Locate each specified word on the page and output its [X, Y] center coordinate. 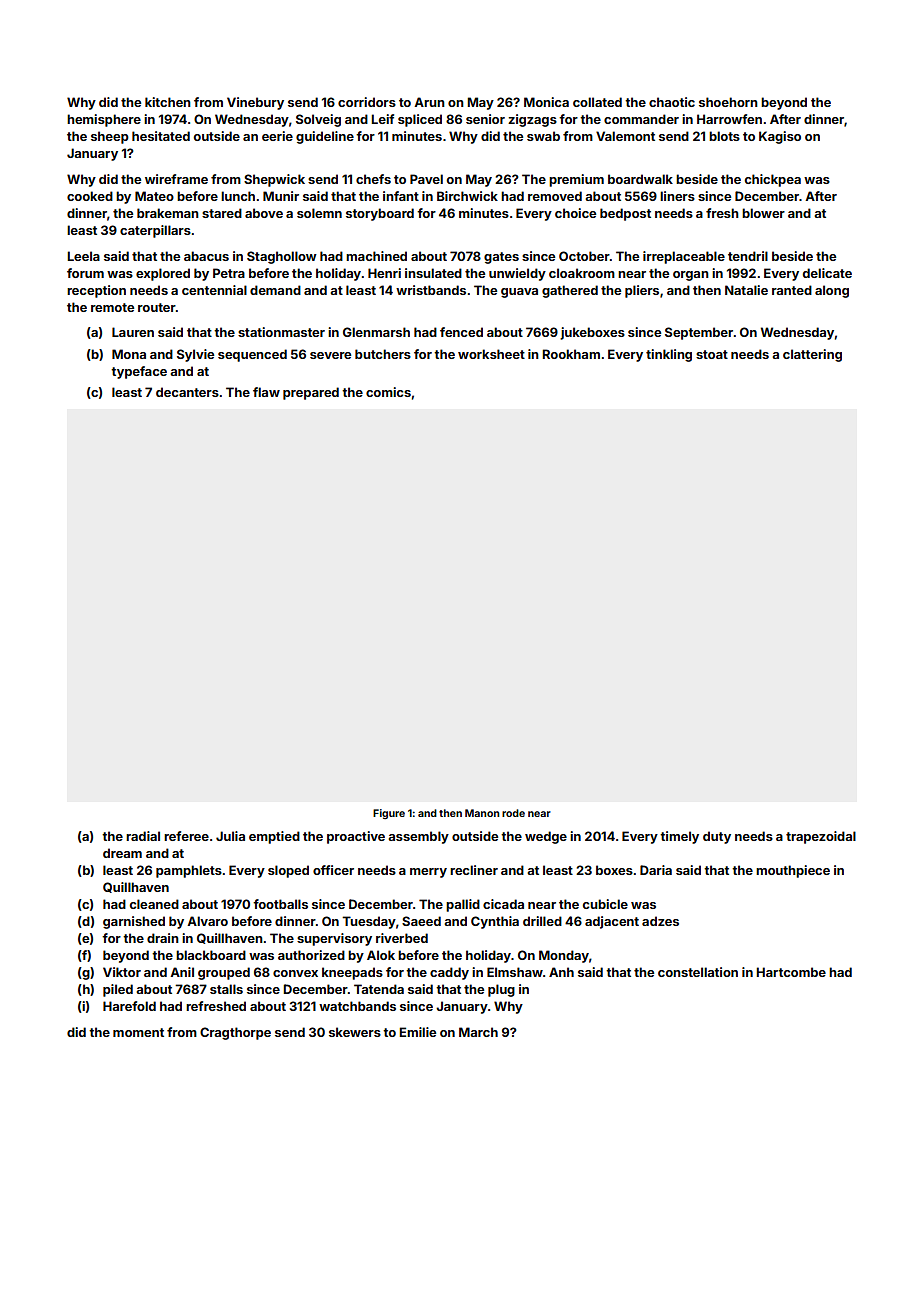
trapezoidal [821, 837]
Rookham [571, 354]
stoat [712, 354]
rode [513, 813]
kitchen [168, 102]
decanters [187, 392]
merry [428, 873]
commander [641, 119]
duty [717, 837]
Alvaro [207, 921]
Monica [546, 102]
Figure [389, 814]
